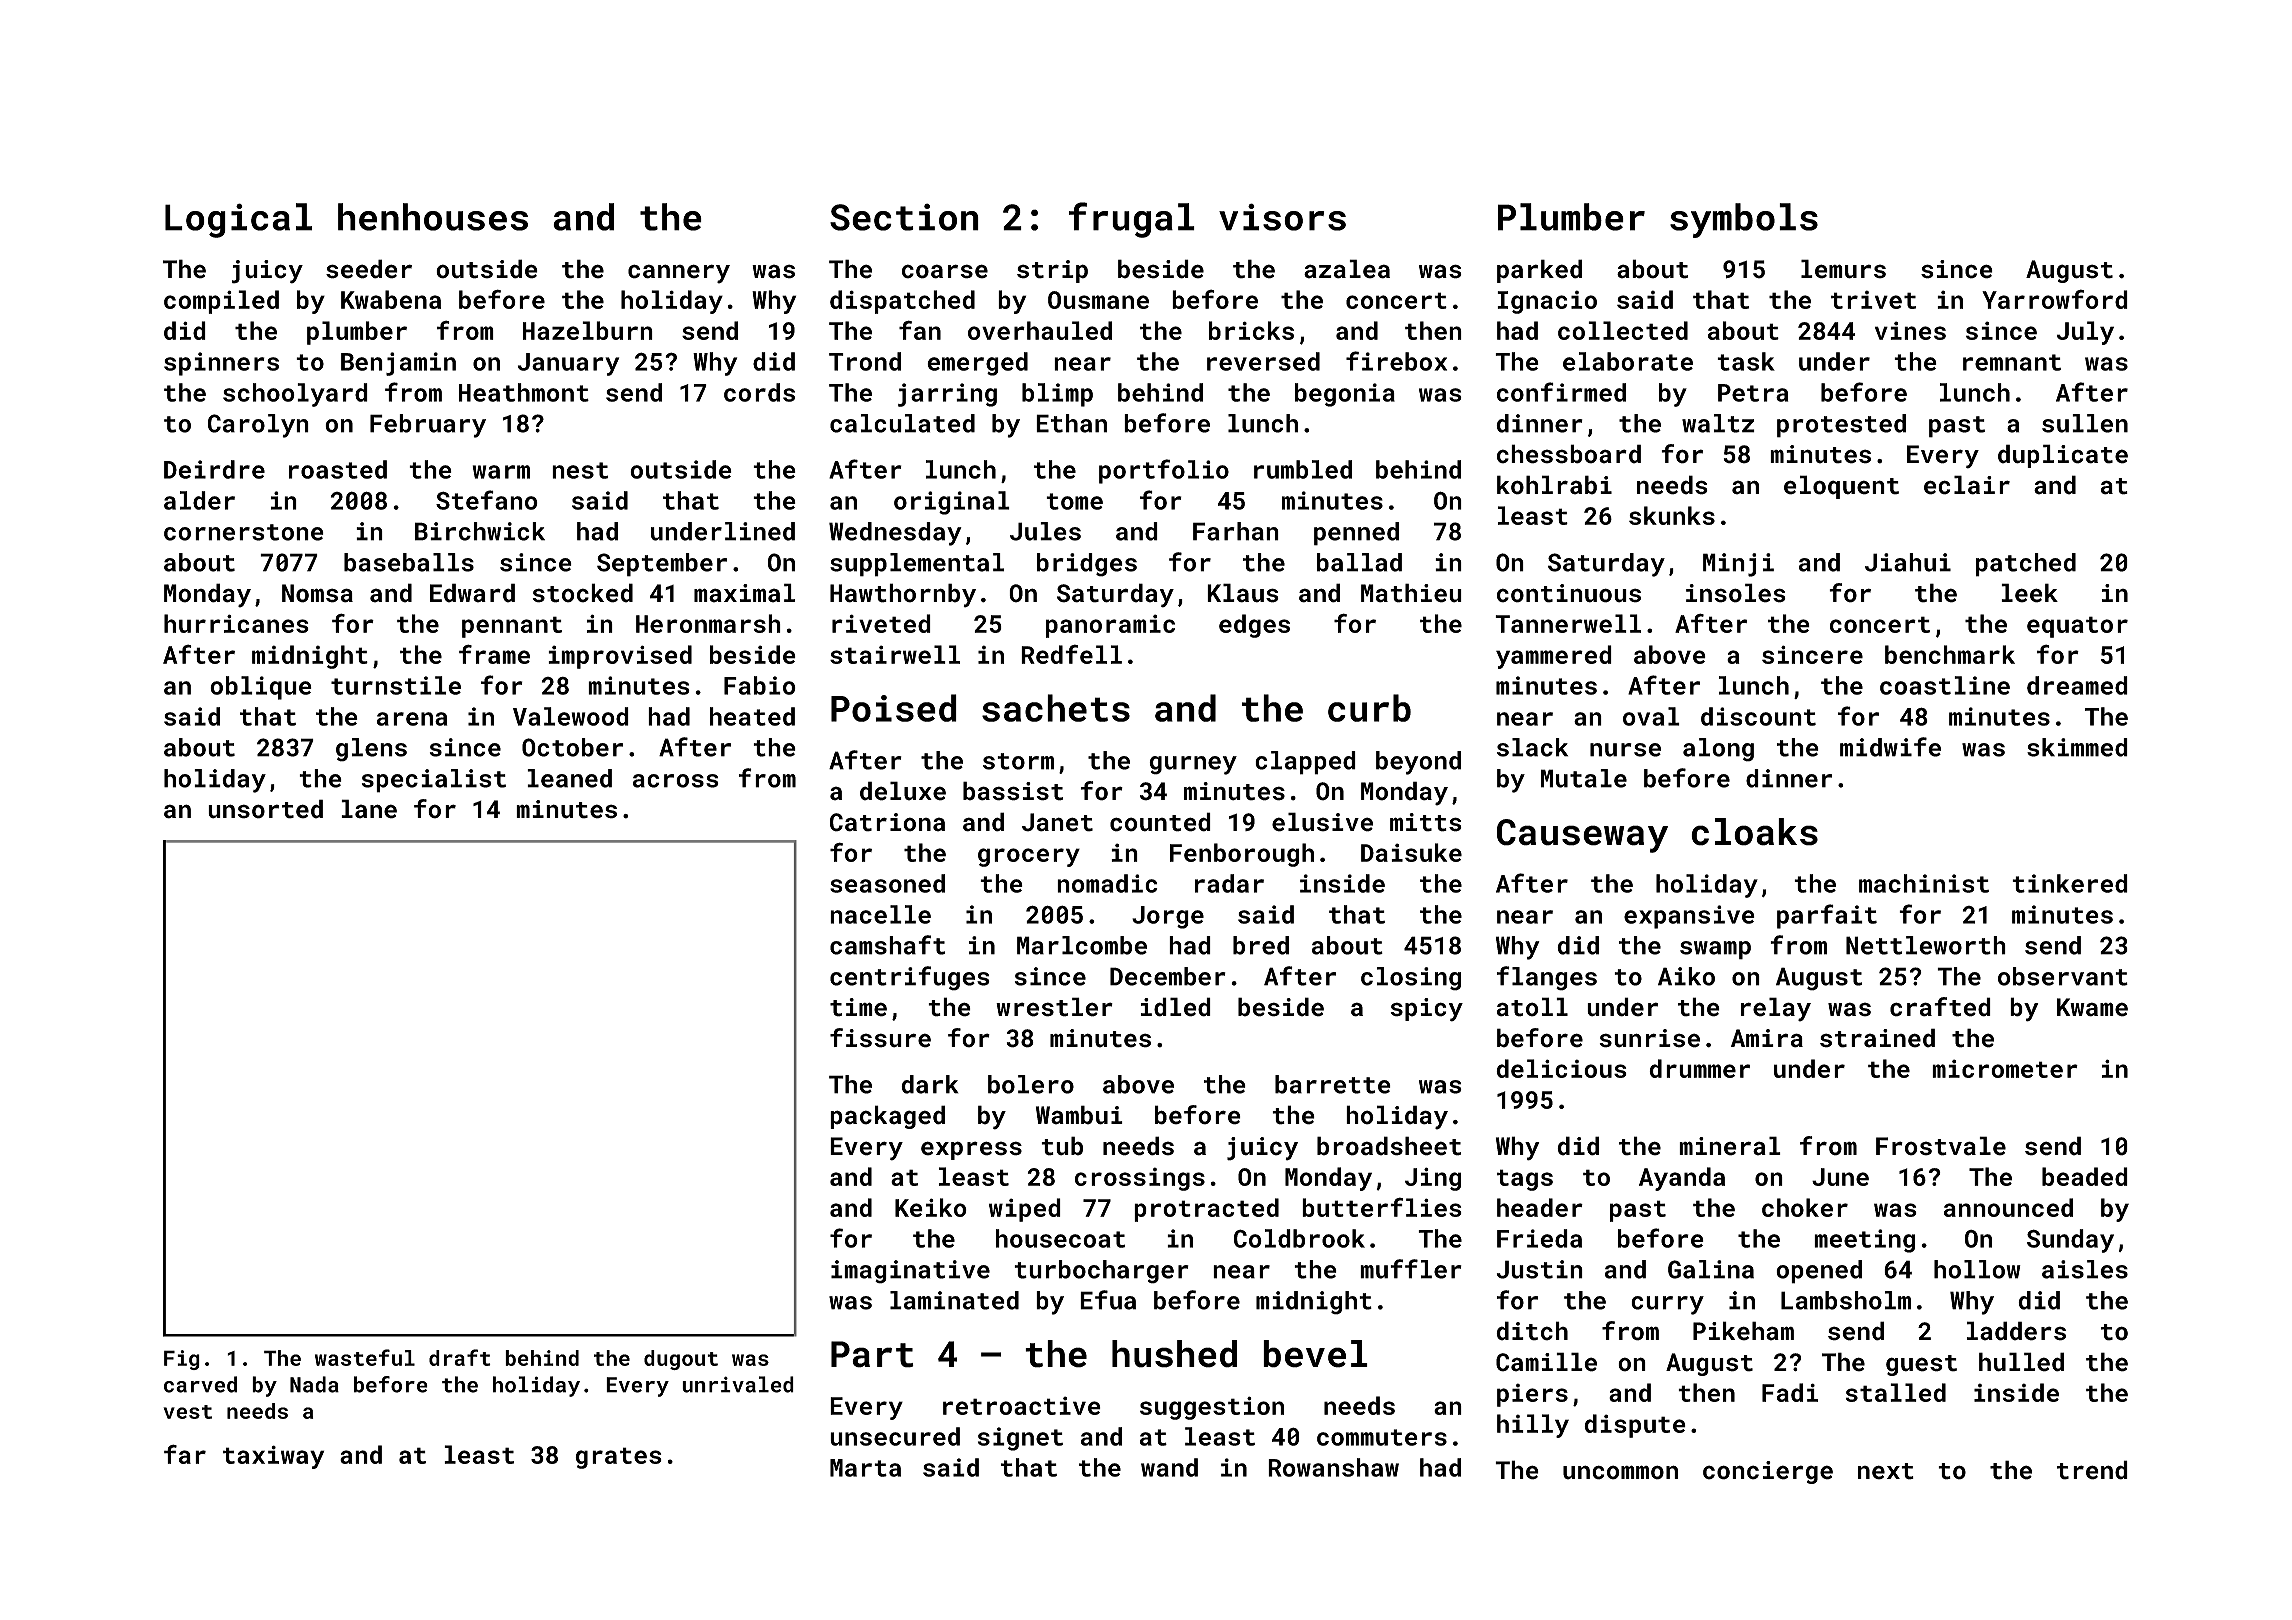 This image has height=1620, width=2292. I want to click on trend, so click(2092, 1470).
